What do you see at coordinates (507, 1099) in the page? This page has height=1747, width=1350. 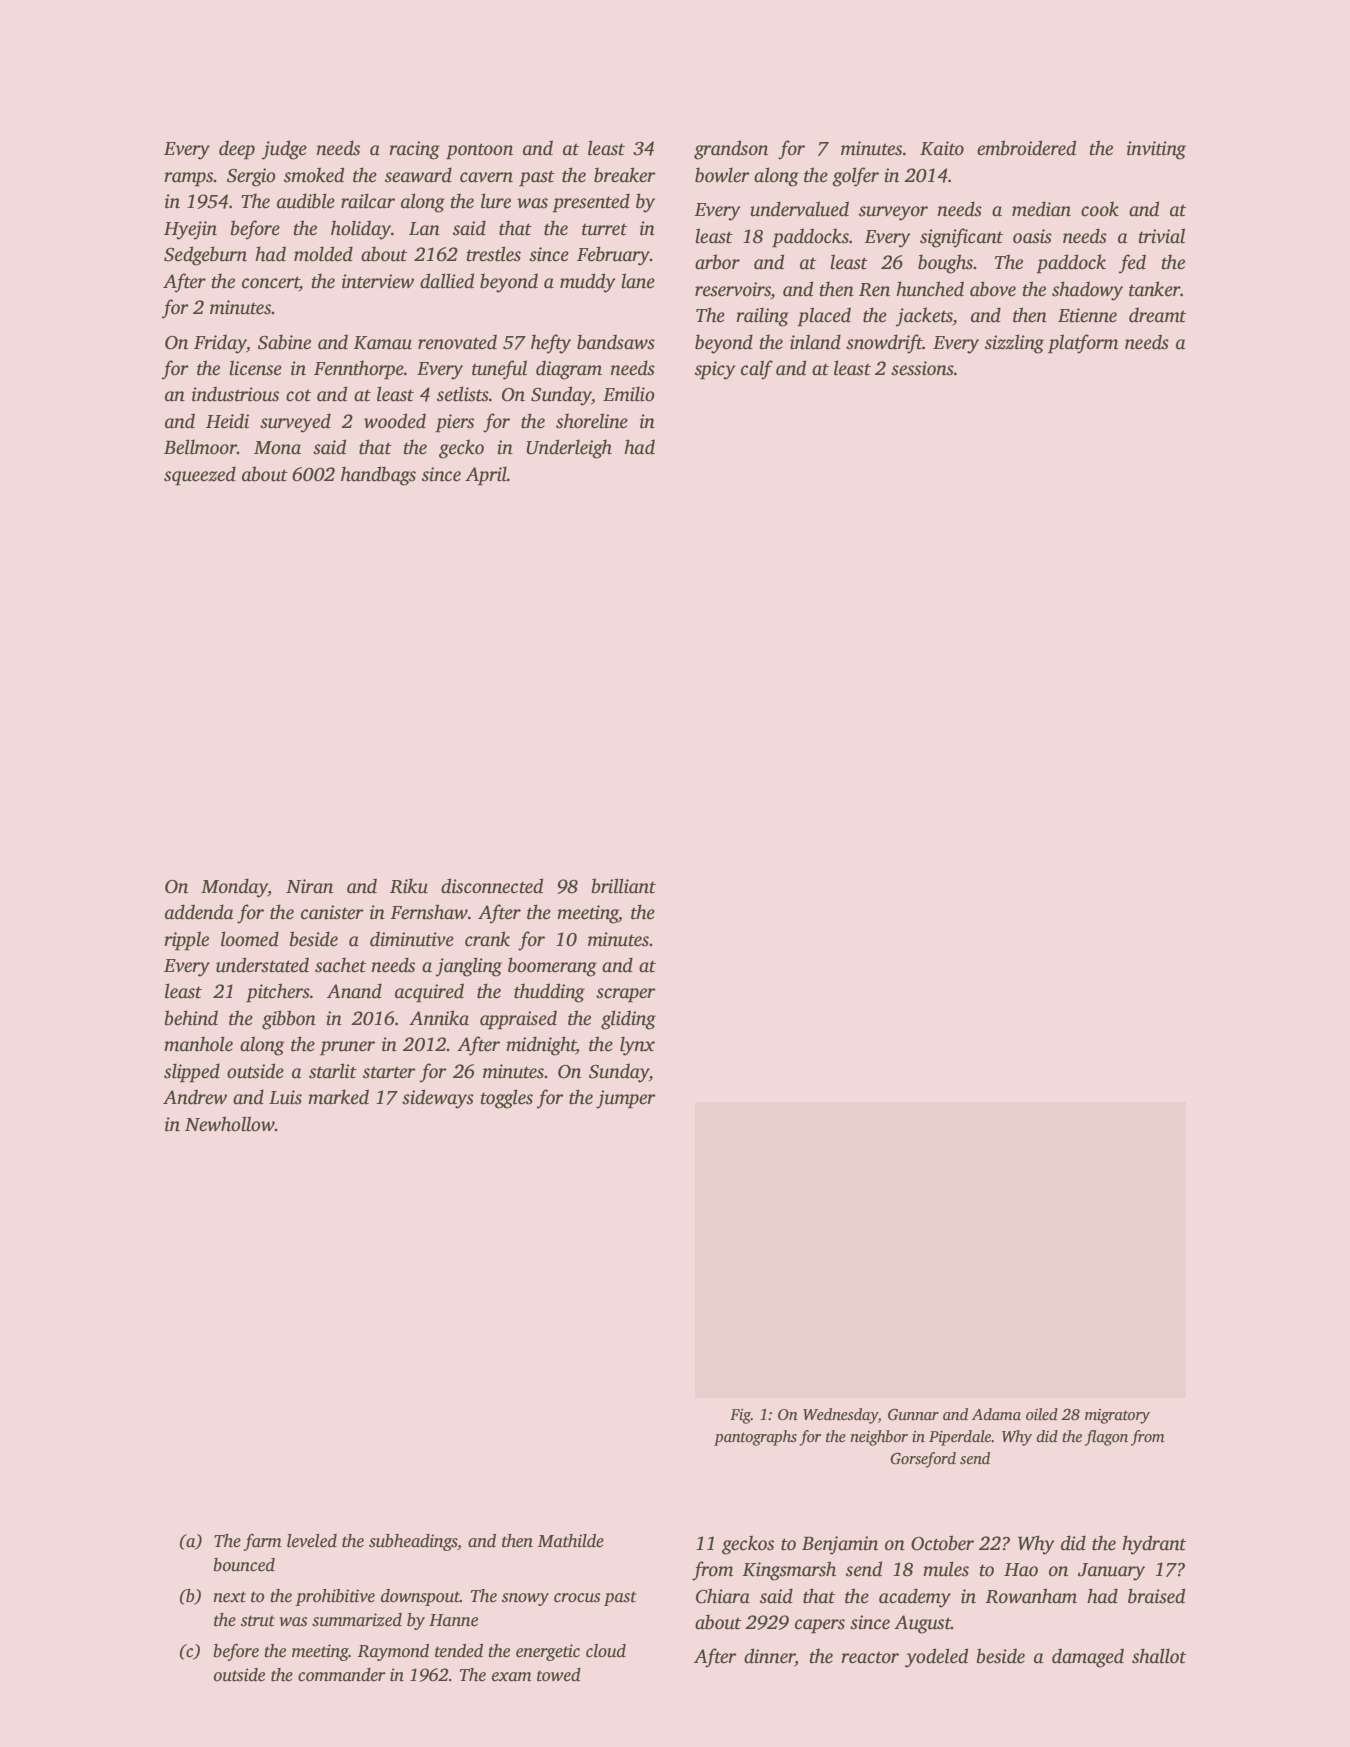 I see `toggles` at bounding box center [507, 1099].
